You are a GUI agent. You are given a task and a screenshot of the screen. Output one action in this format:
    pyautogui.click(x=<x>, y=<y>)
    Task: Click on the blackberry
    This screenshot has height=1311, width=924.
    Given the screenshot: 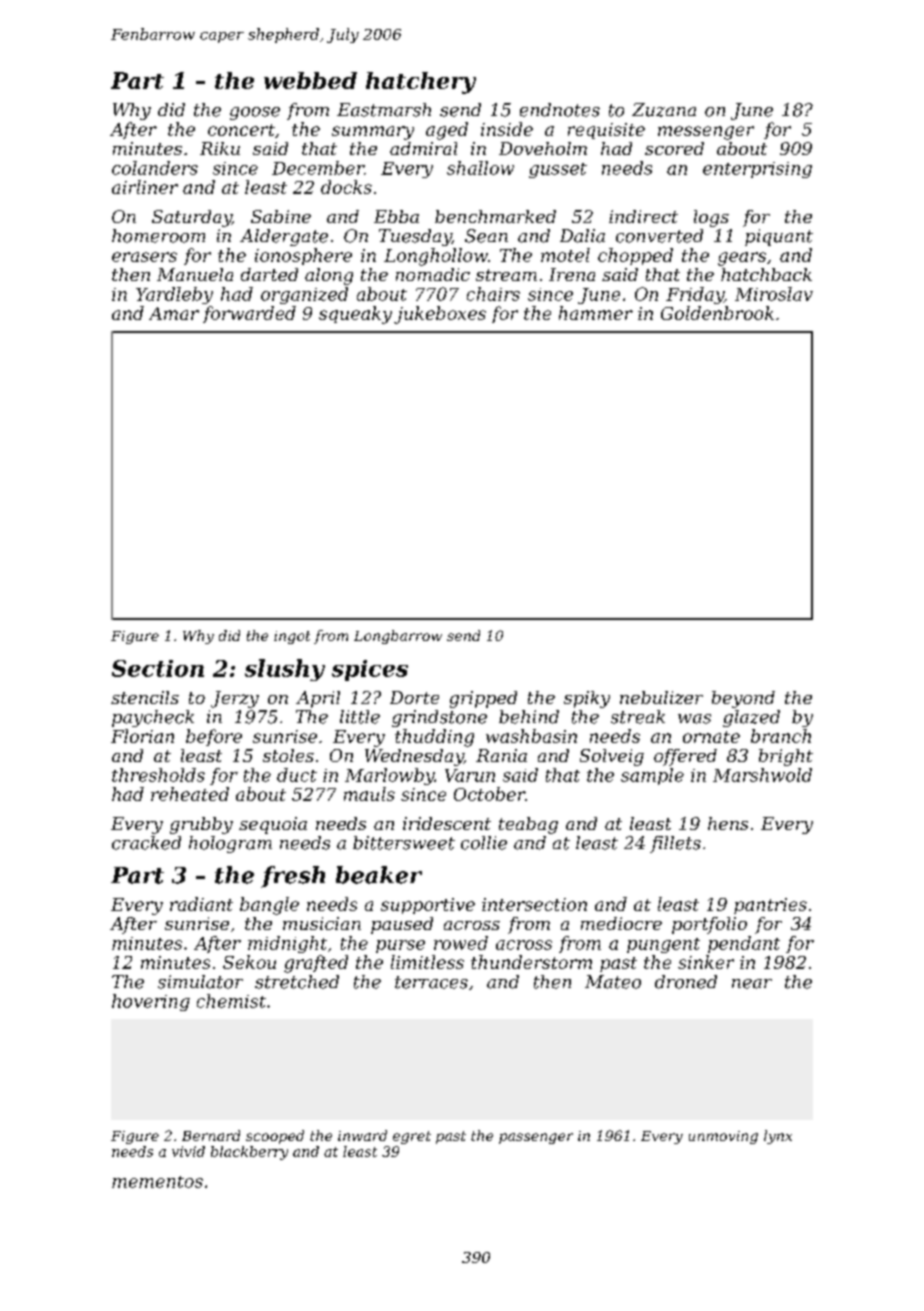 What is the action you would take?
    pyautogui.click(x=249, y=1153)
